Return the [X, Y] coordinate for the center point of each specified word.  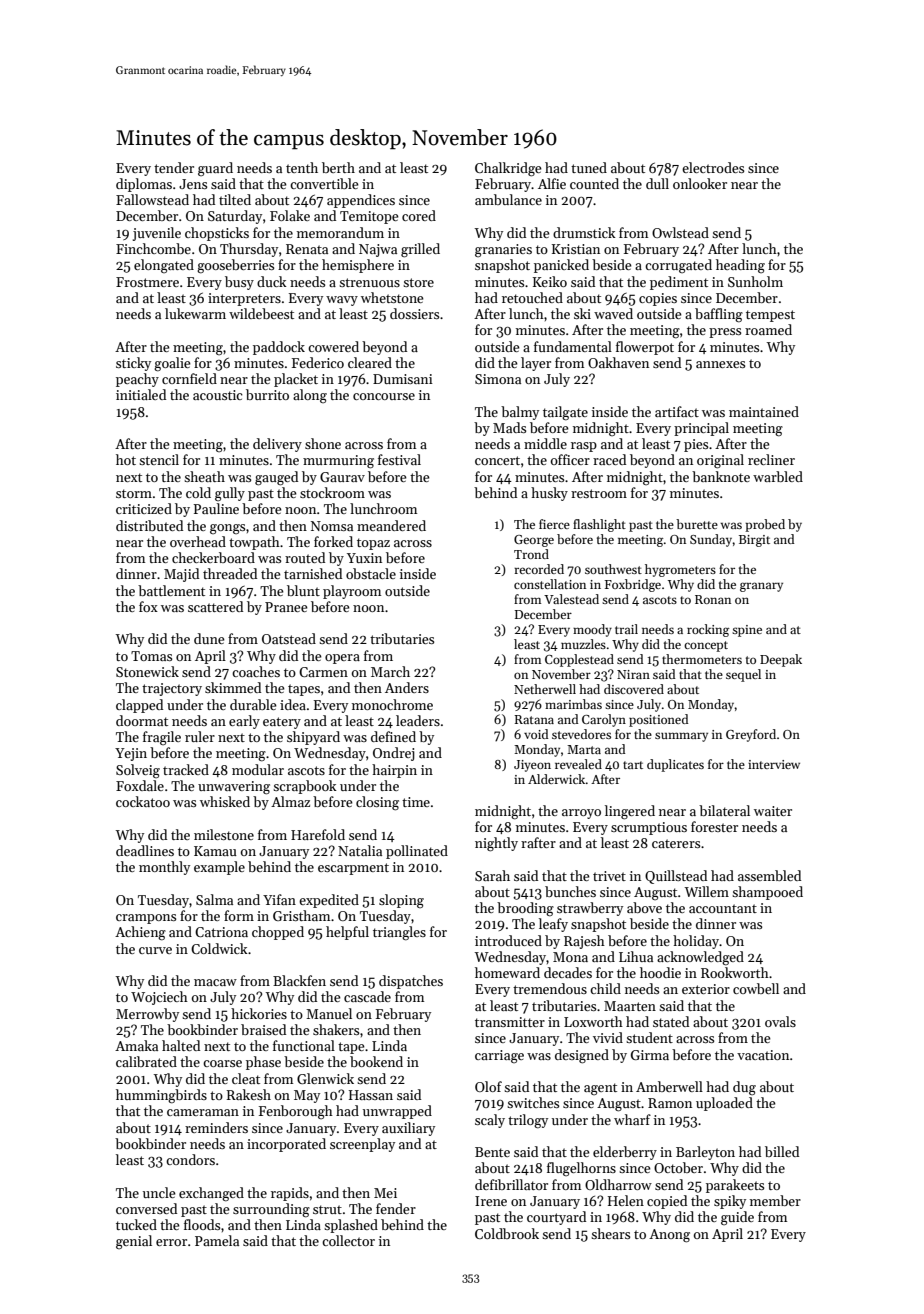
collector [348, 1240]
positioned [658, 720]
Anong [669, 1236]
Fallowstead [152, 199]
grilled [420, 250]
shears [610, 1233]
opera [342, 659]
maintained [764, 411]
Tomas [151, 656]
